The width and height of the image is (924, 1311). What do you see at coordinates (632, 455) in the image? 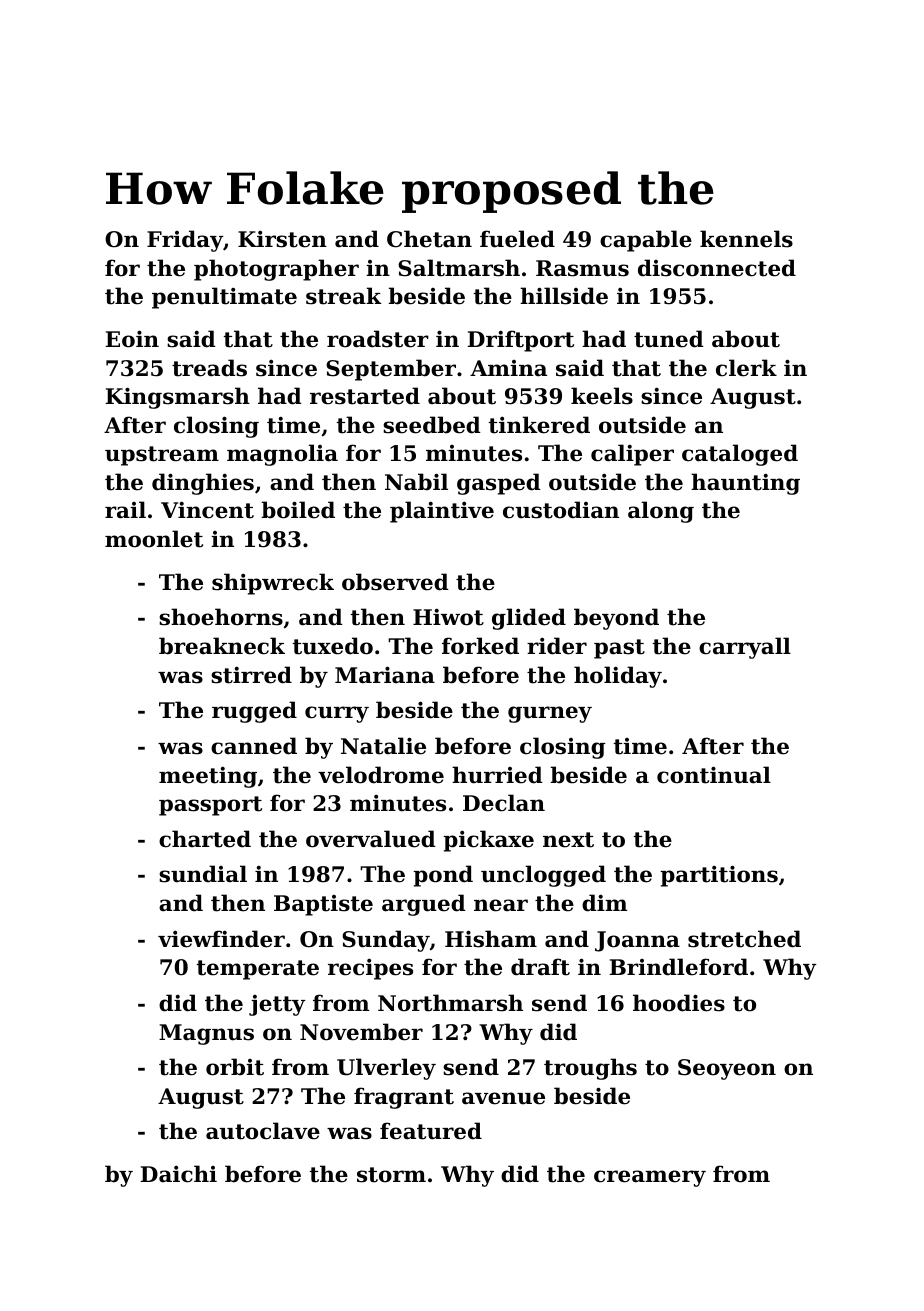
I see `caliper` at bounding box center [632, 455].
